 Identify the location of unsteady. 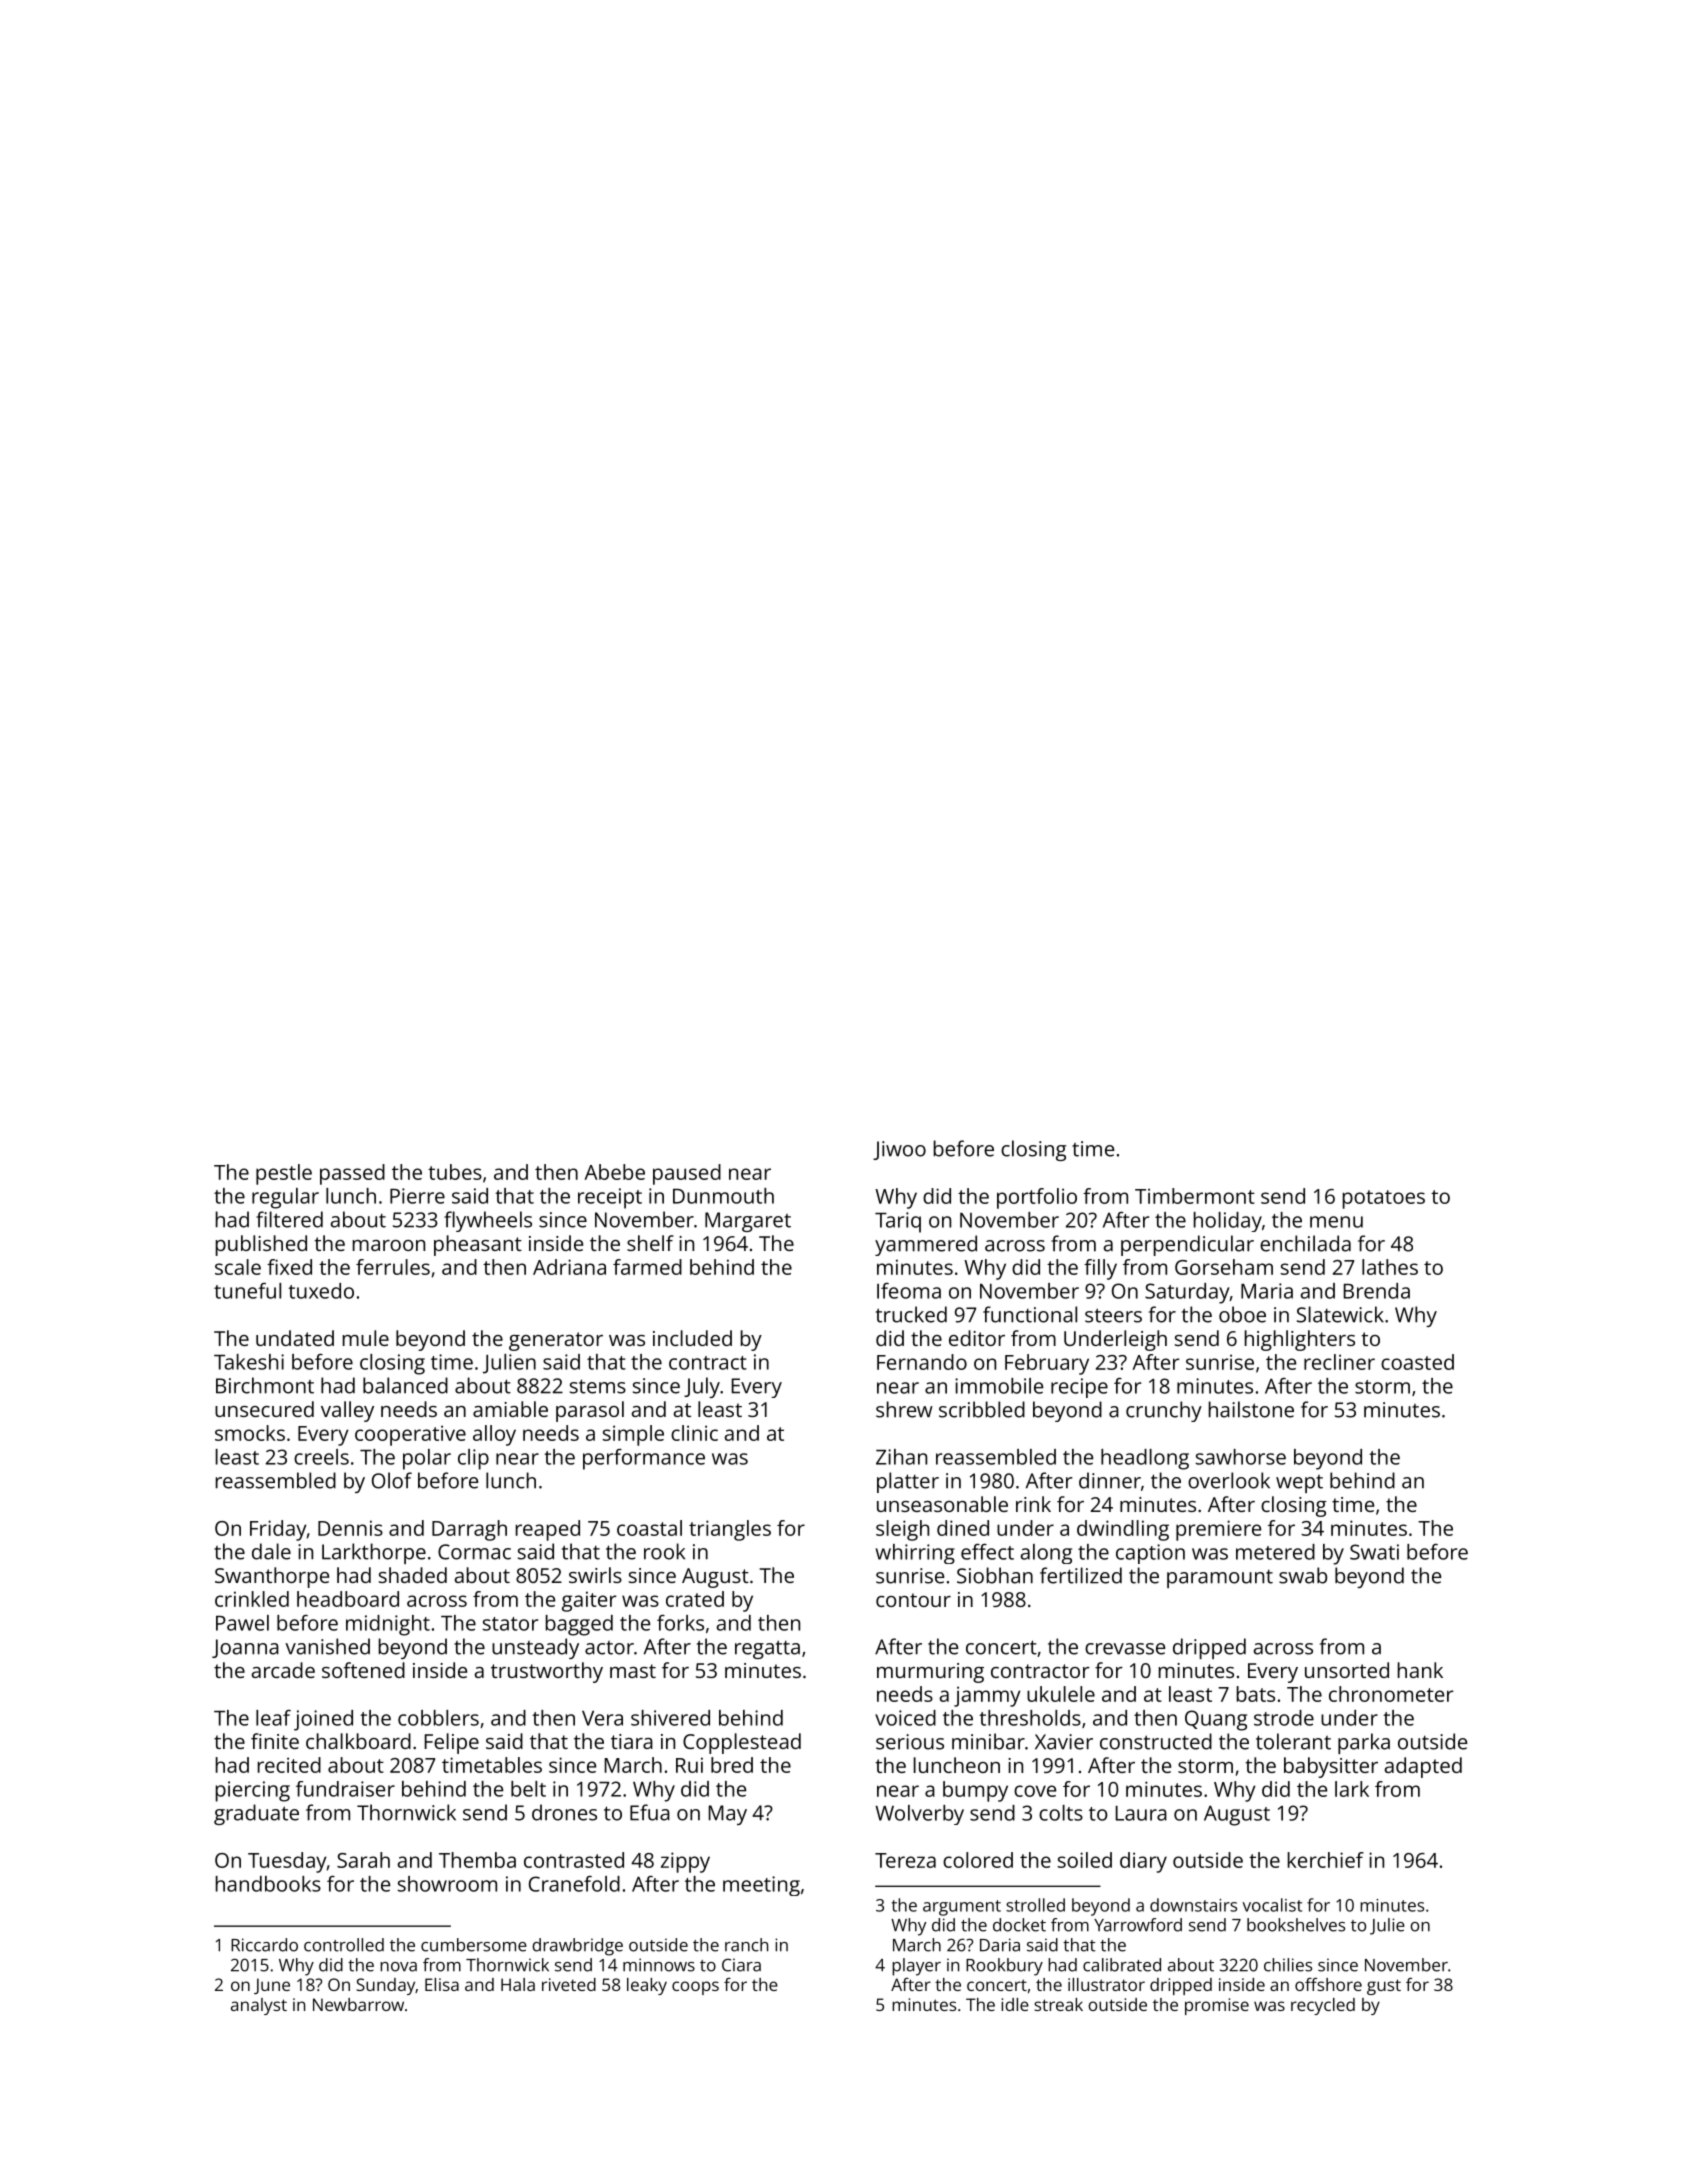
(535, 1648).
